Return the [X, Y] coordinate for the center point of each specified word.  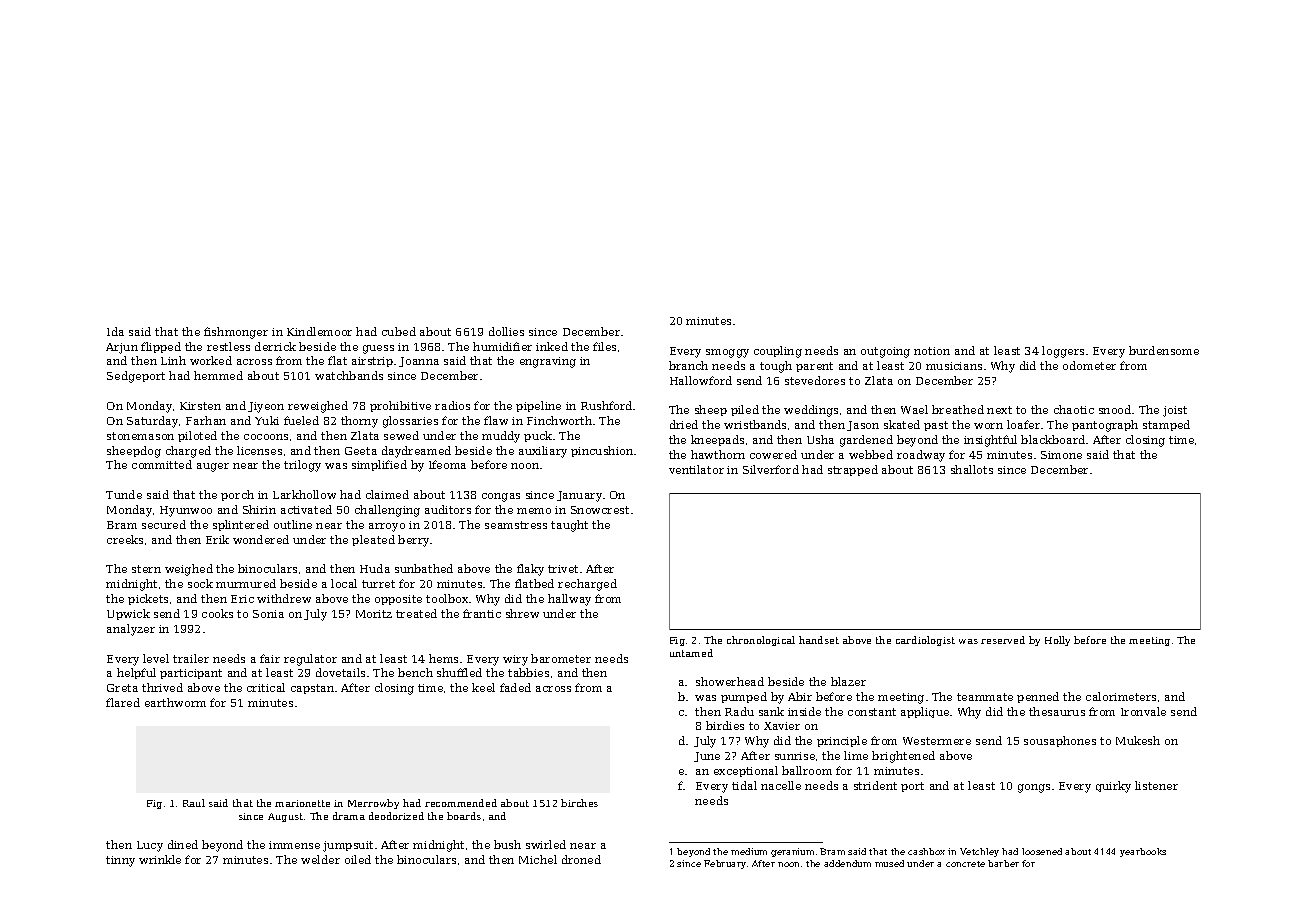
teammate [985, 697]
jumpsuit [348, 846]
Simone [1061, 455]
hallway [569, 600]
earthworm [175, 702]
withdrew [284, 598]
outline [293, 524]
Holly [1057, 641]
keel [483, 687]
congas [501, 497]
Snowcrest [600, 510]
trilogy [302, 466]
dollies [506, 331]
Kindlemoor [319, 331]
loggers [1063, 352]
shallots [972, 469]
